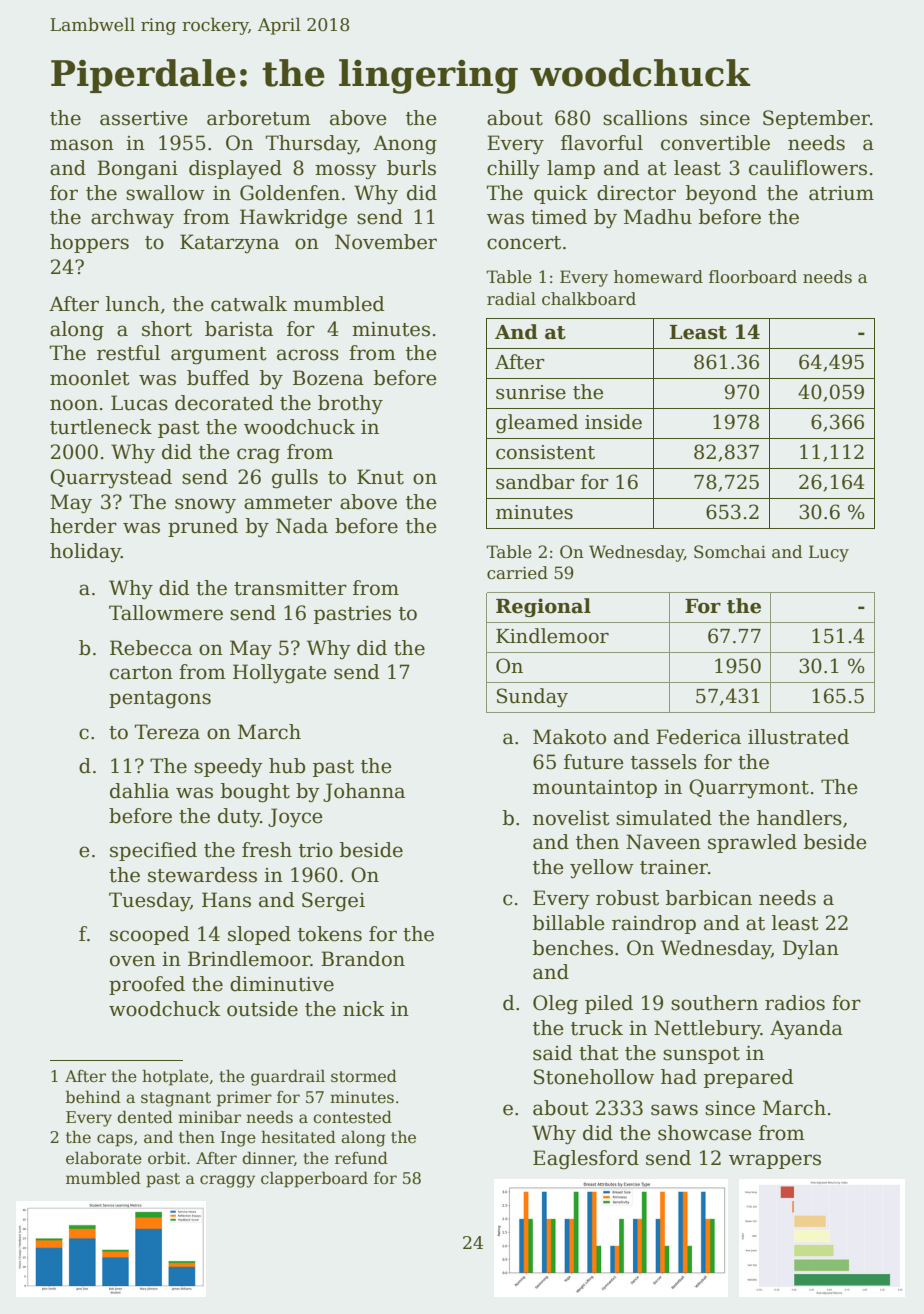  What do you see at coordinates (798, 737) in the screenshot?
I see `illustrated` at bounding box center [798, 737].
